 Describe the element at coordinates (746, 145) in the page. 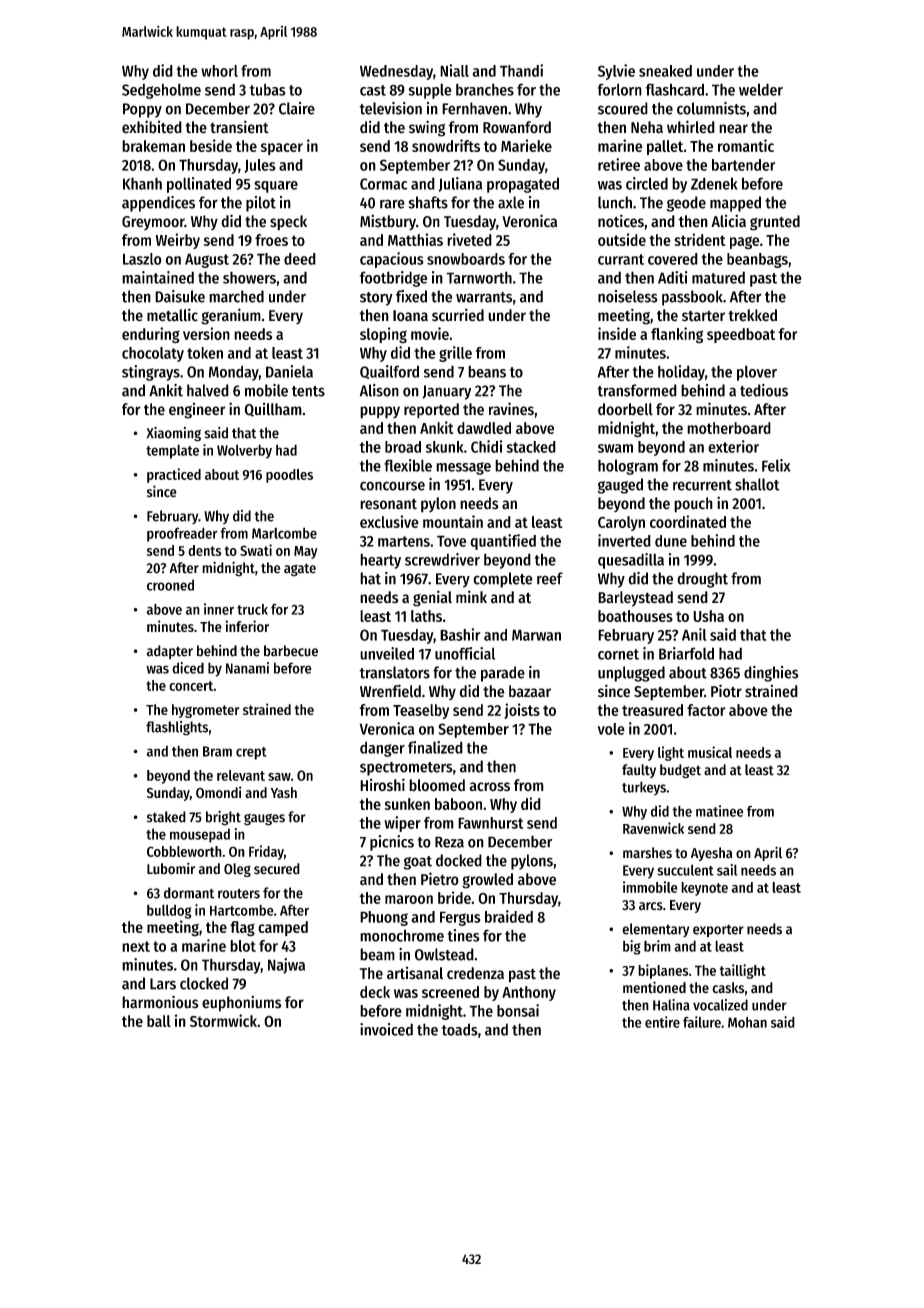

I see `romantic` at that location.
